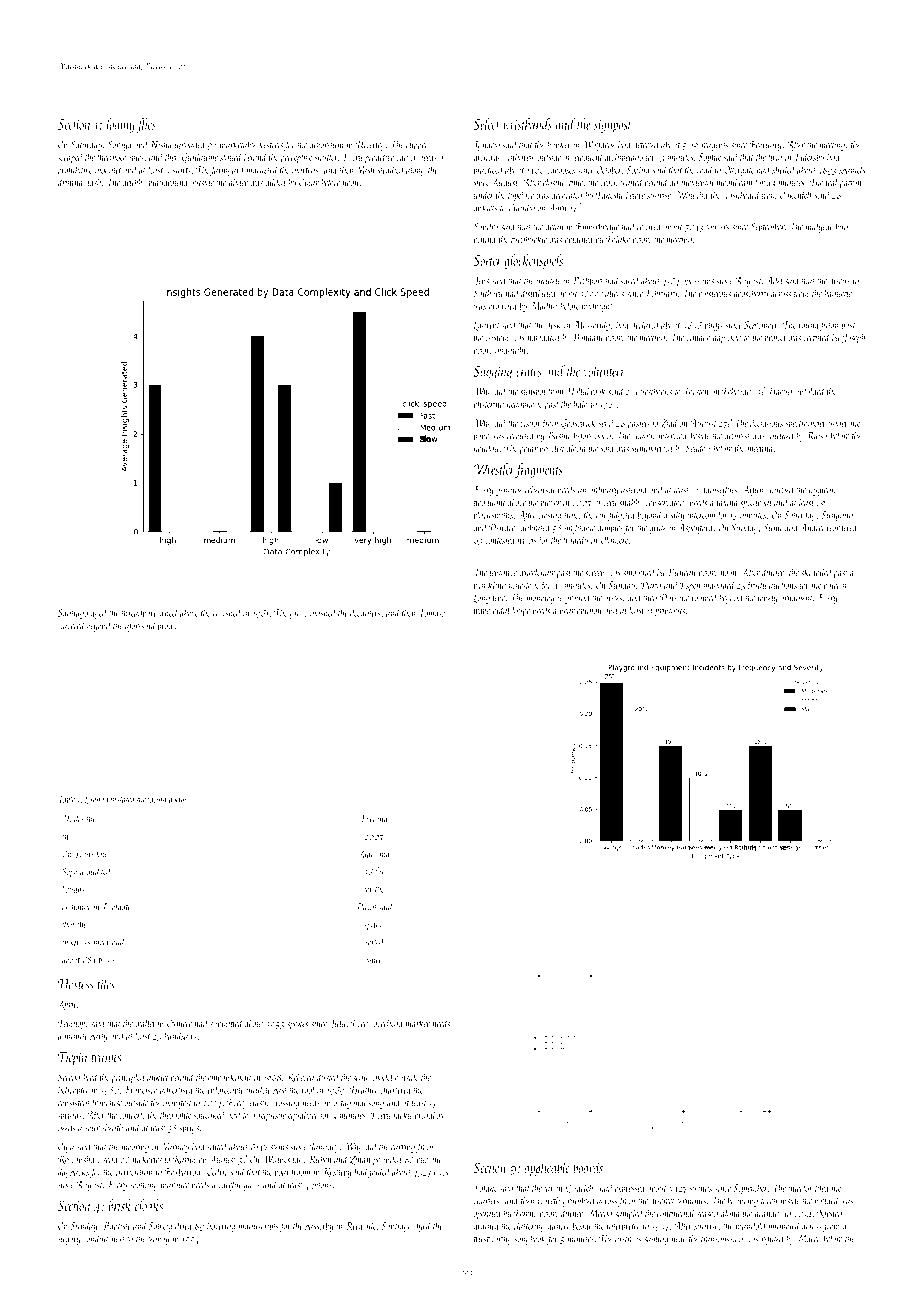  I want to click on arboretum, so click(326, 144).
